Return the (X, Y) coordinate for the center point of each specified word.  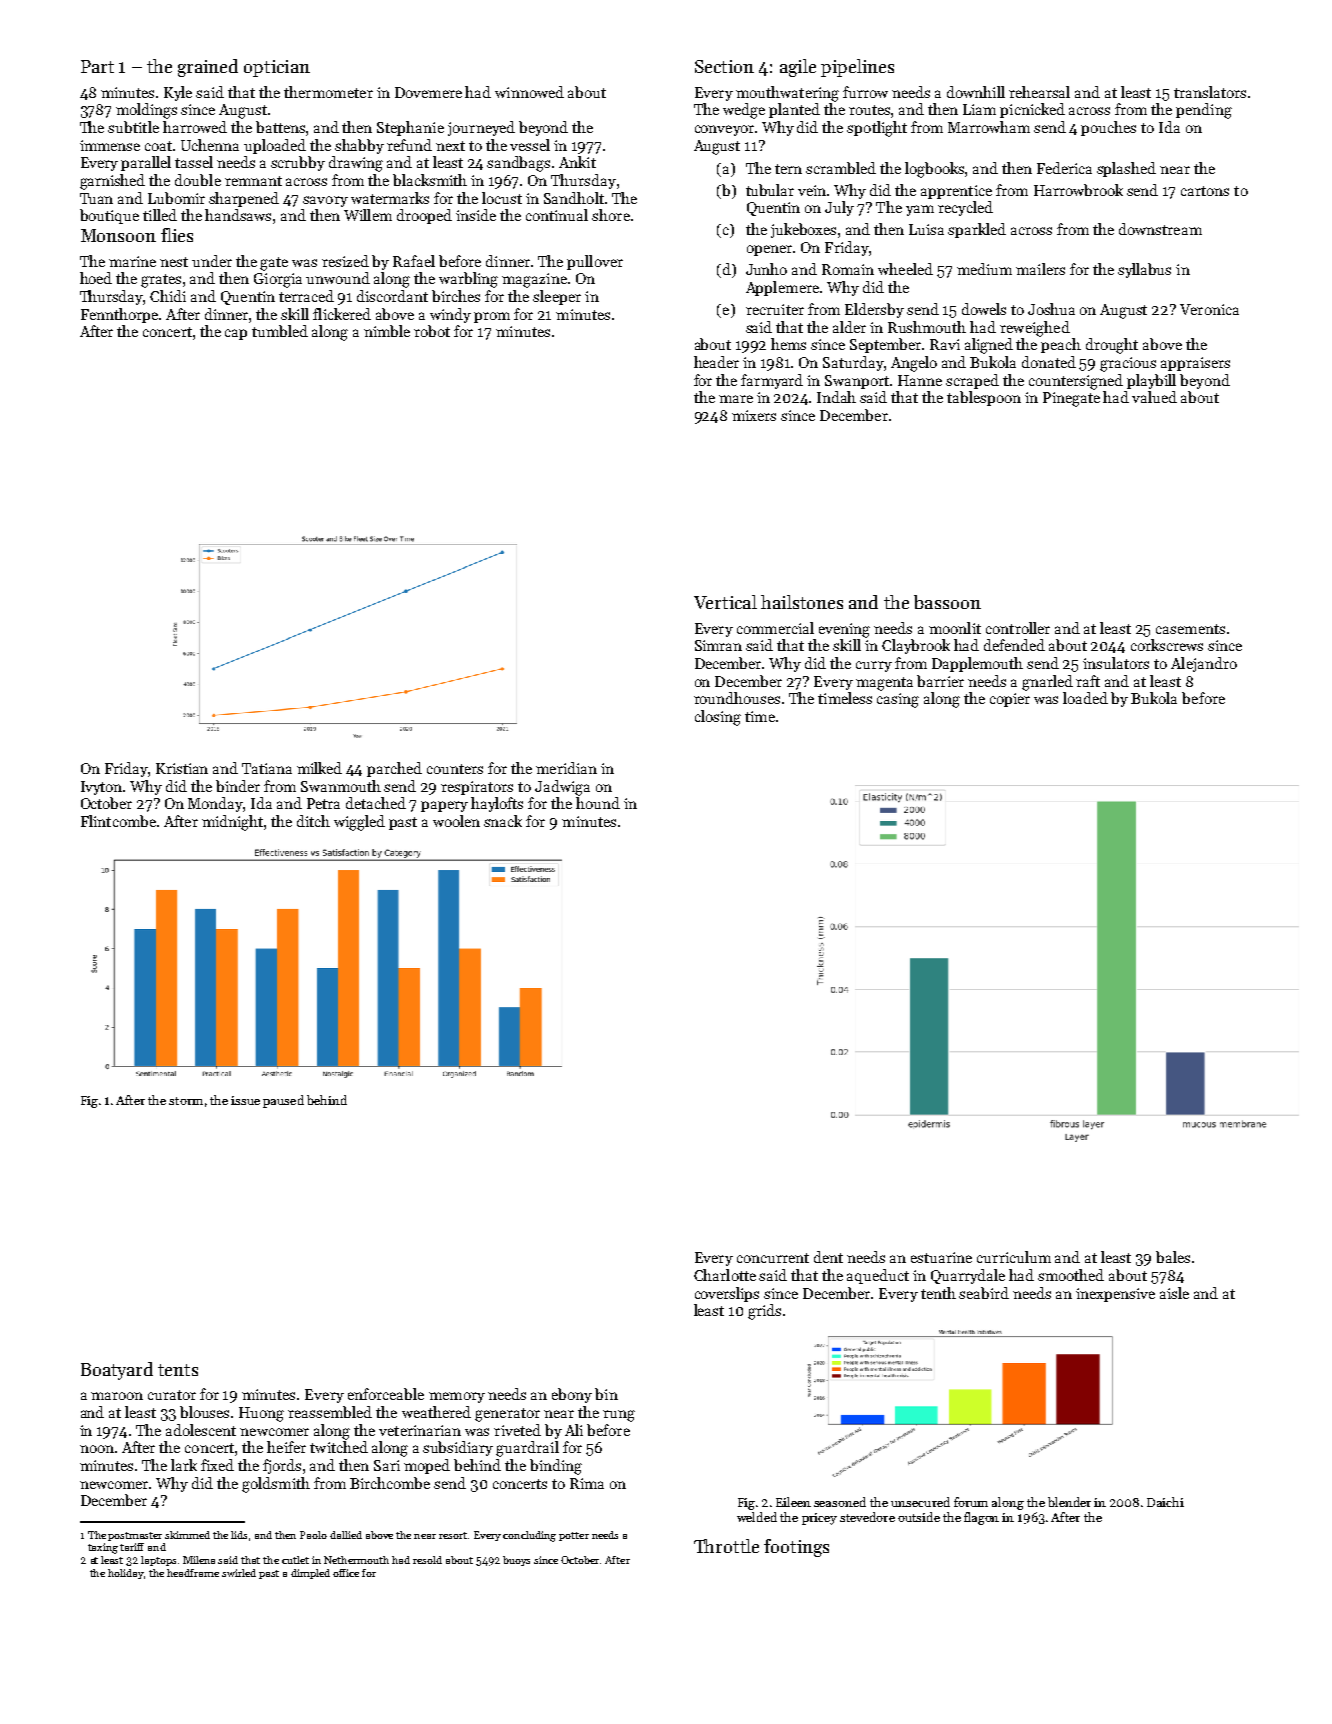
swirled (239, 1573)
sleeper (557, 297)
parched (394, 769)
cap (236, 334)
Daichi (1165, 1502)
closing (718, 718)
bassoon (947, 602)
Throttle (726, 1546)
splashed (1126, 169)
